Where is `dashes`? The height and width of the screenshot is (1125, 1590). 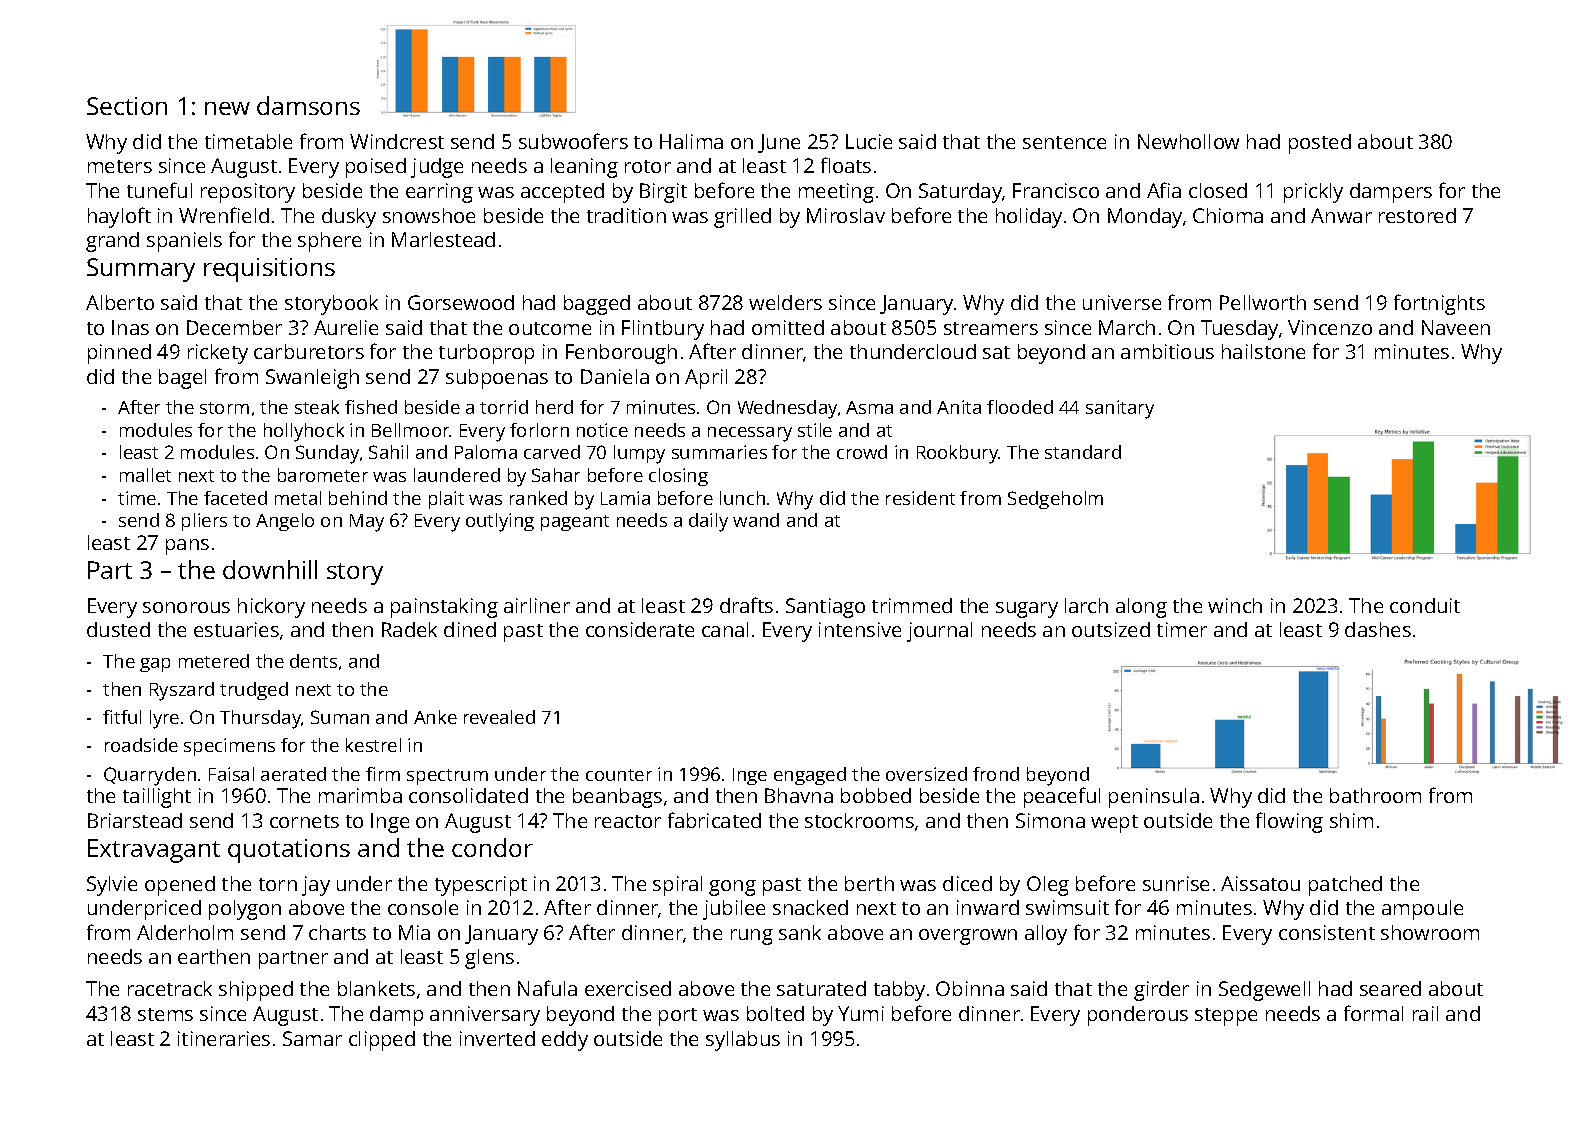 dashes is located at coordinates (1378, 629).
